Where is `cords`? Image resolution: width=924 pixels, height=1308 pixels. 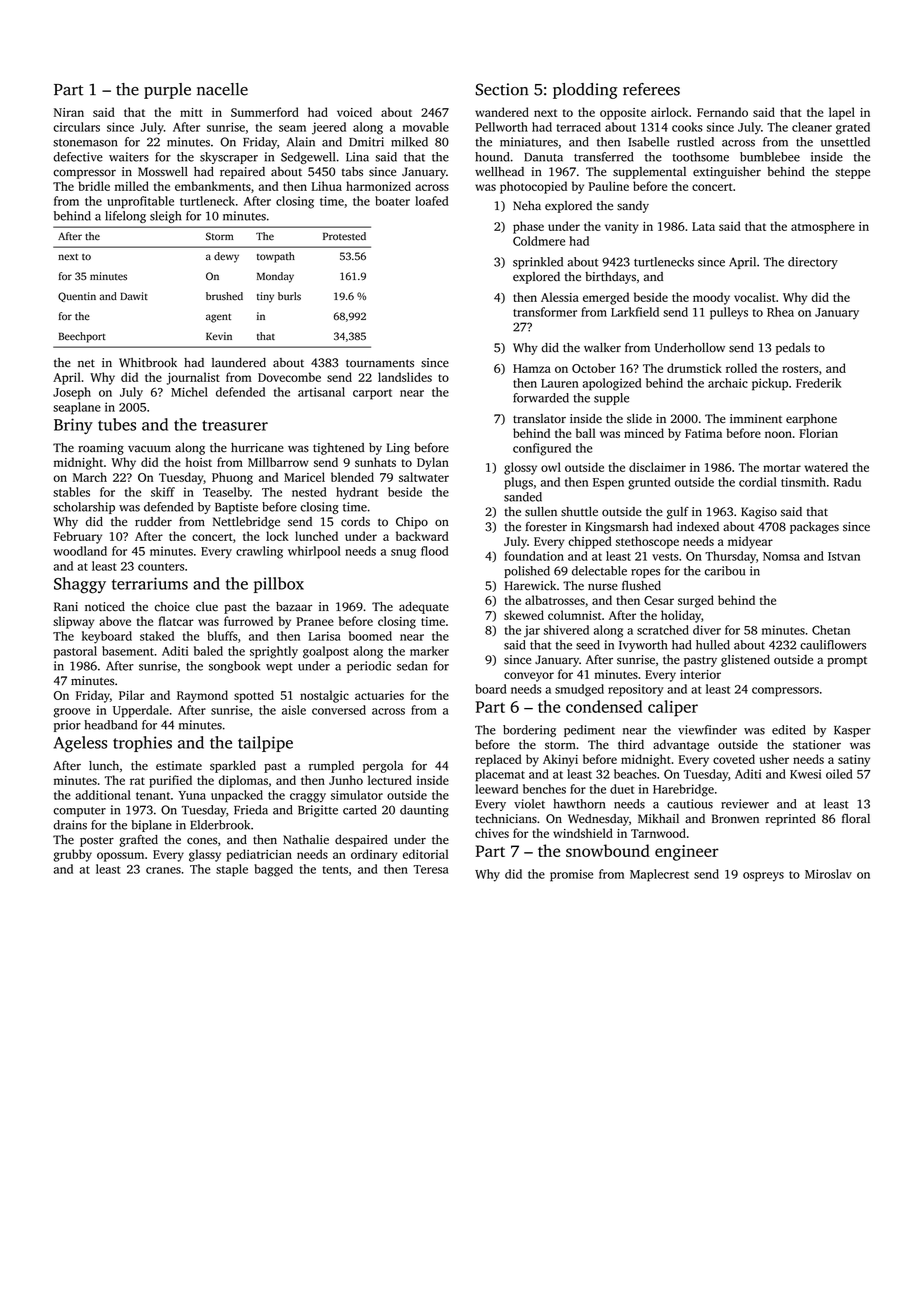 cords is located at coordinates (355, 522).
